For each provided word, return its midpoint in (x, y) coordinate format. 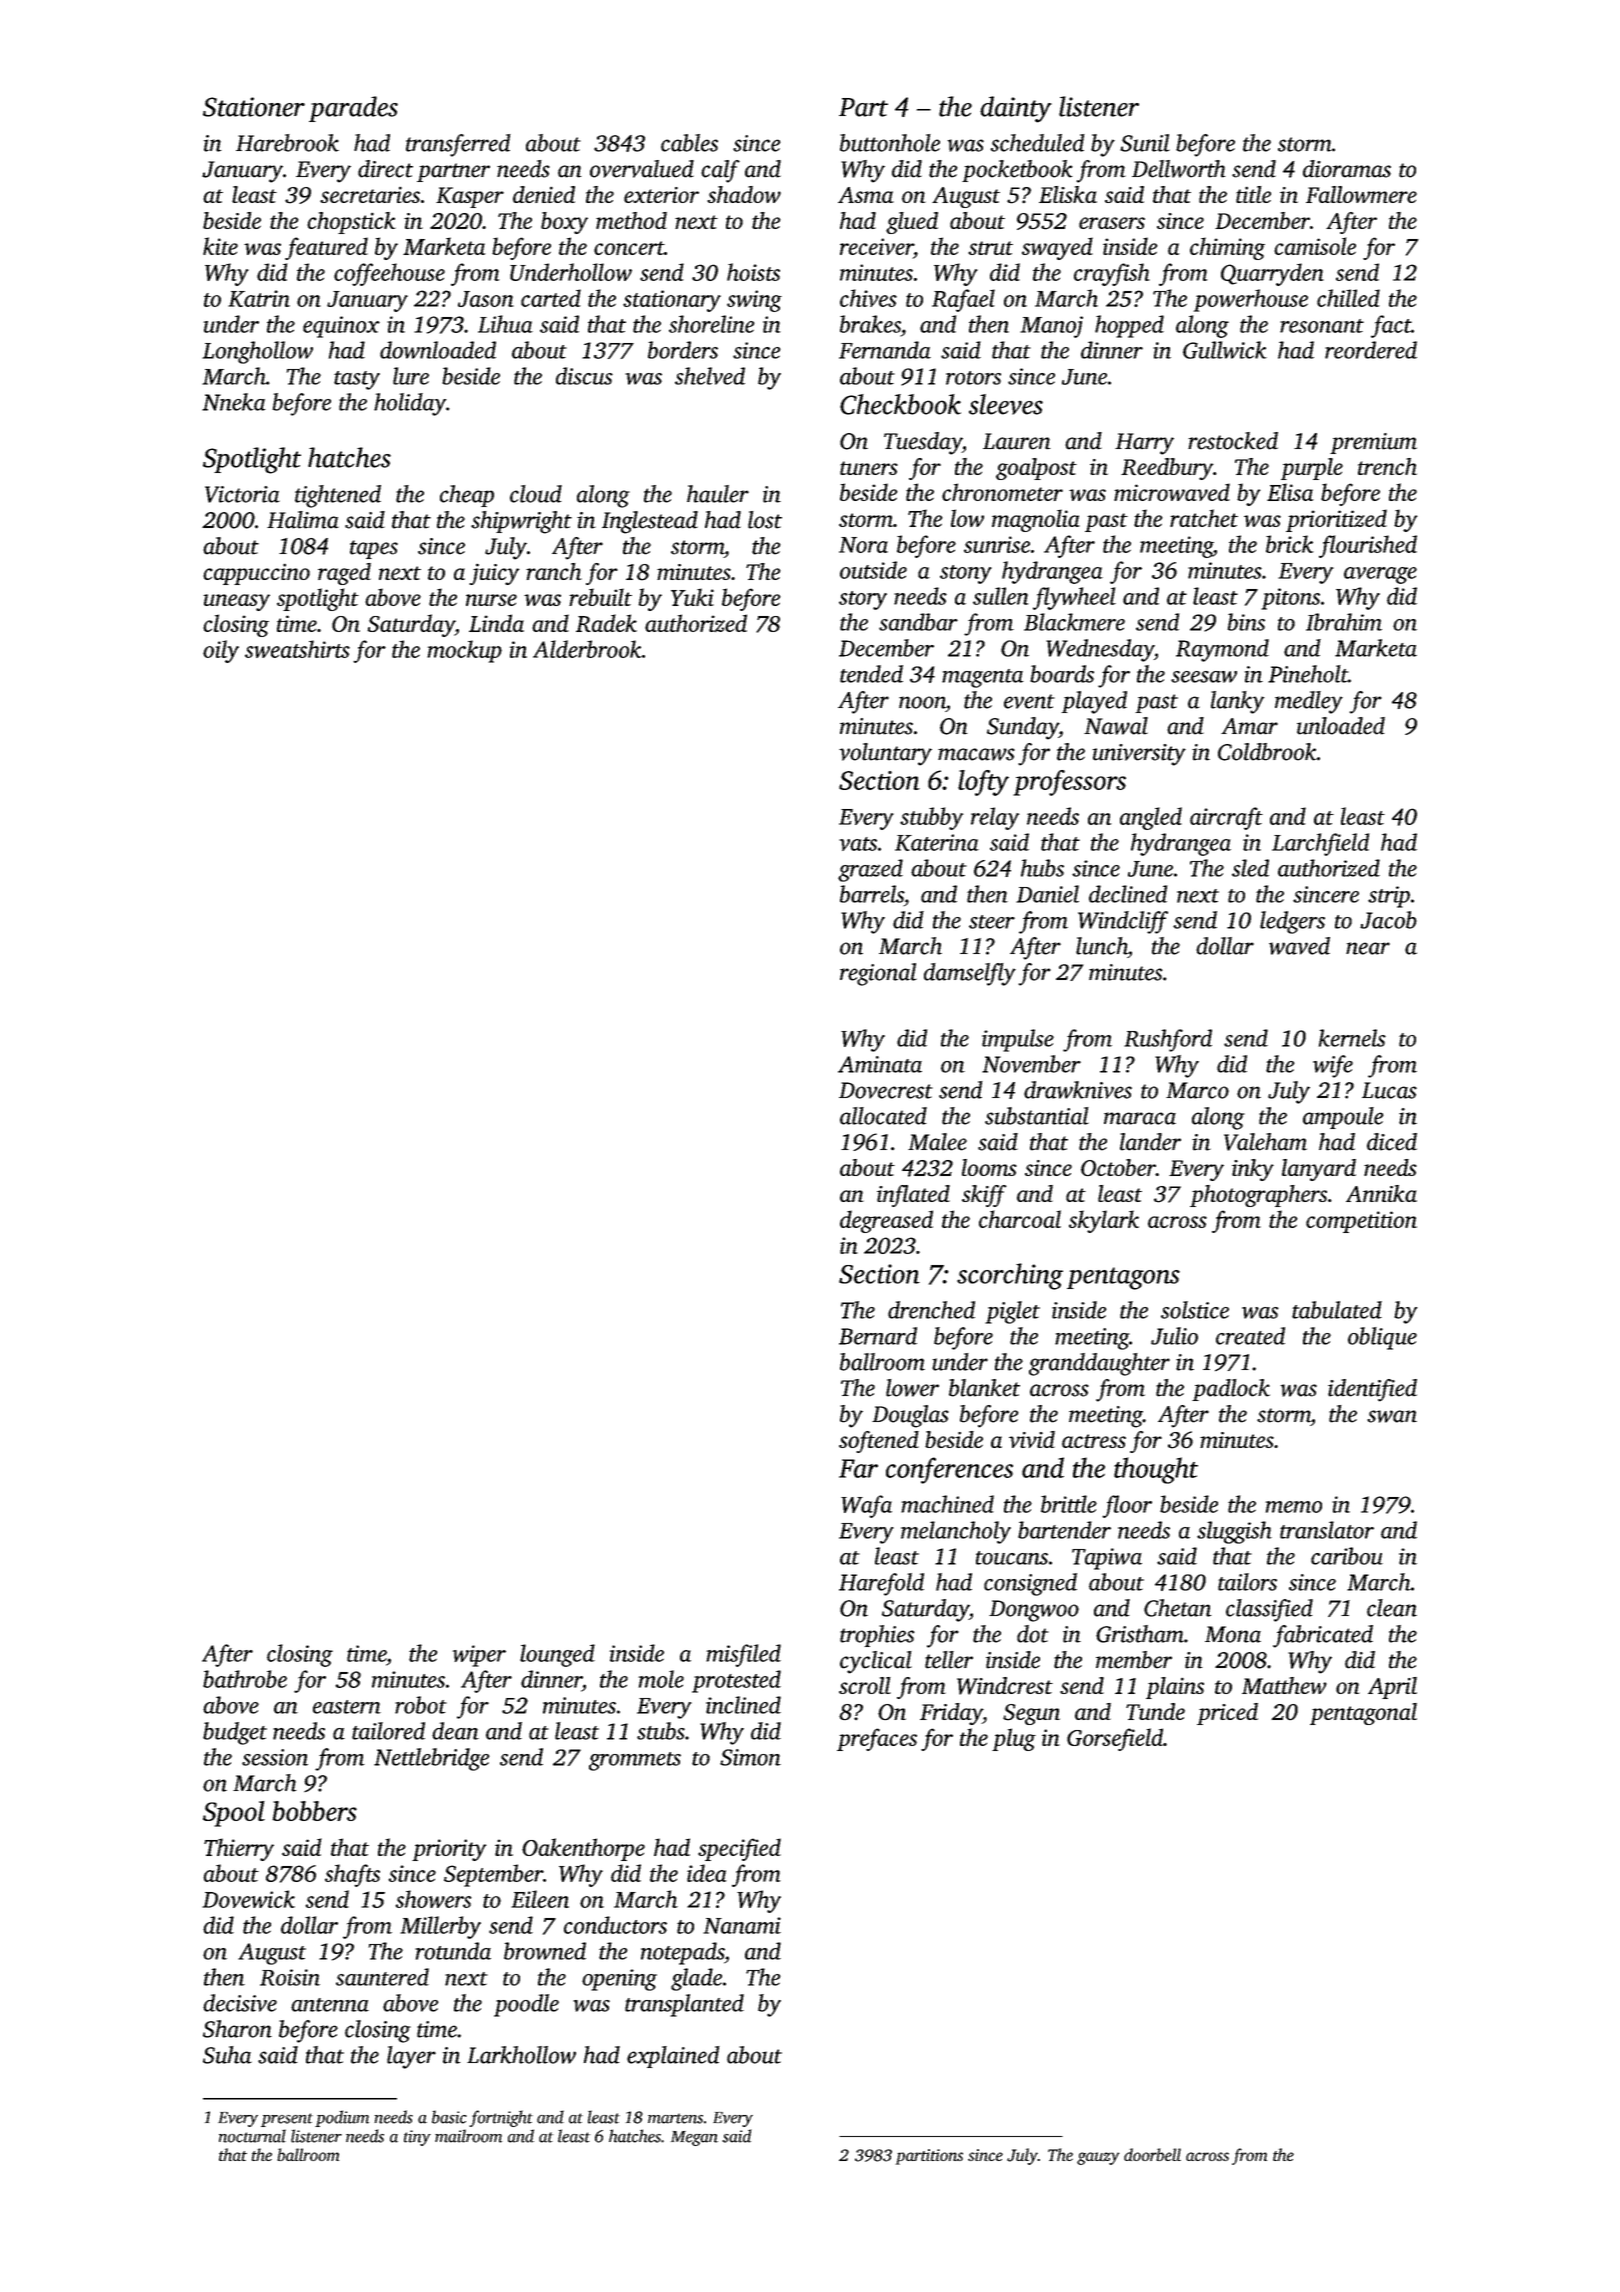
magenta (982, 678)
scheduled (1037, 143)
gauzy (1098, 2158)
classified (1269, 1610)
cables (689, 143)
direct (385, 169)
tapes (374, 549)
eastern (347, 1707)
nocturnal (252, 2136)
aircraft (1226, 818)
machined (947, 1504)
